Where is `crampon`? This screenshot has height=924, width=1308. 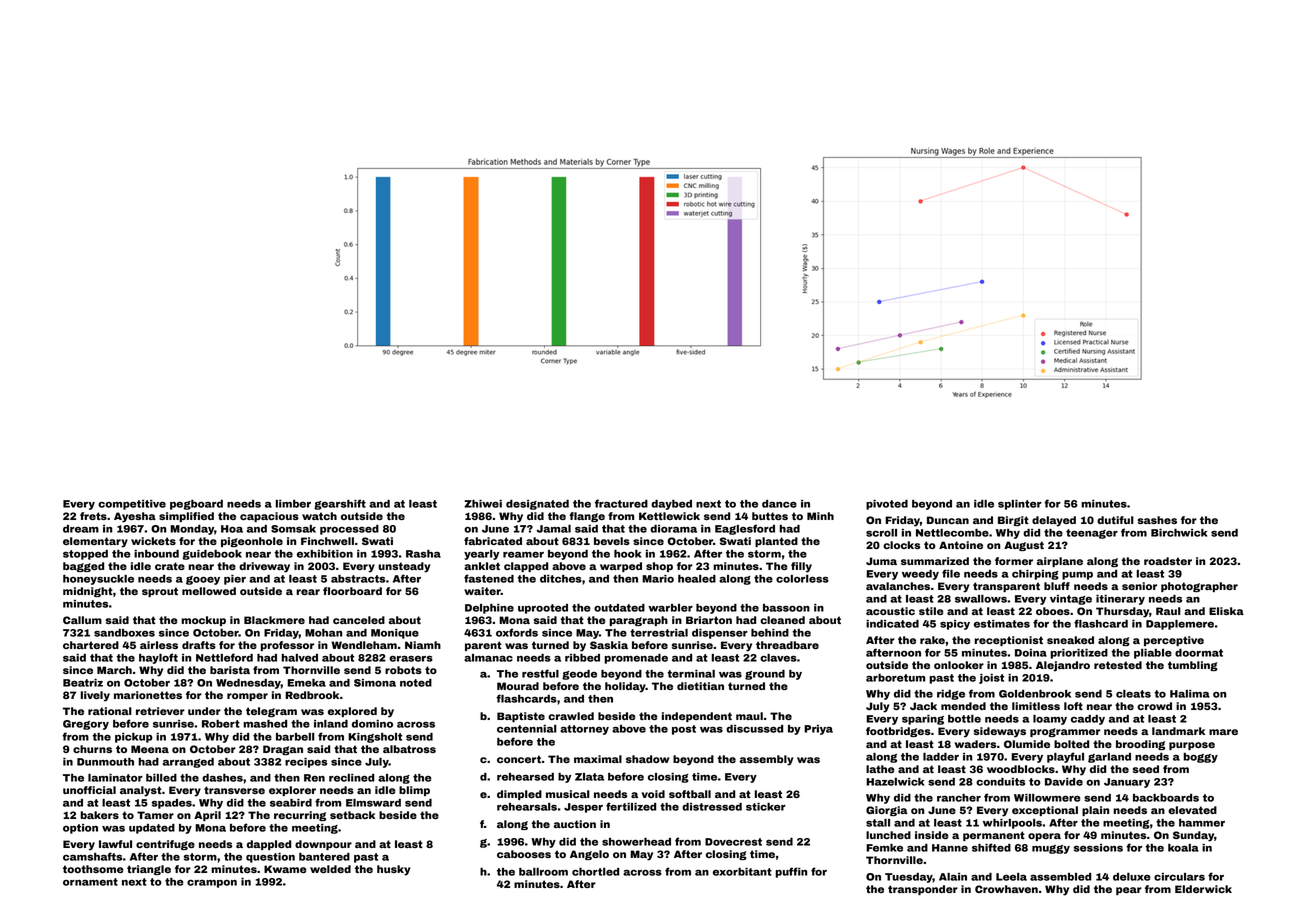 crampon is located at coordinates (212, 884).
